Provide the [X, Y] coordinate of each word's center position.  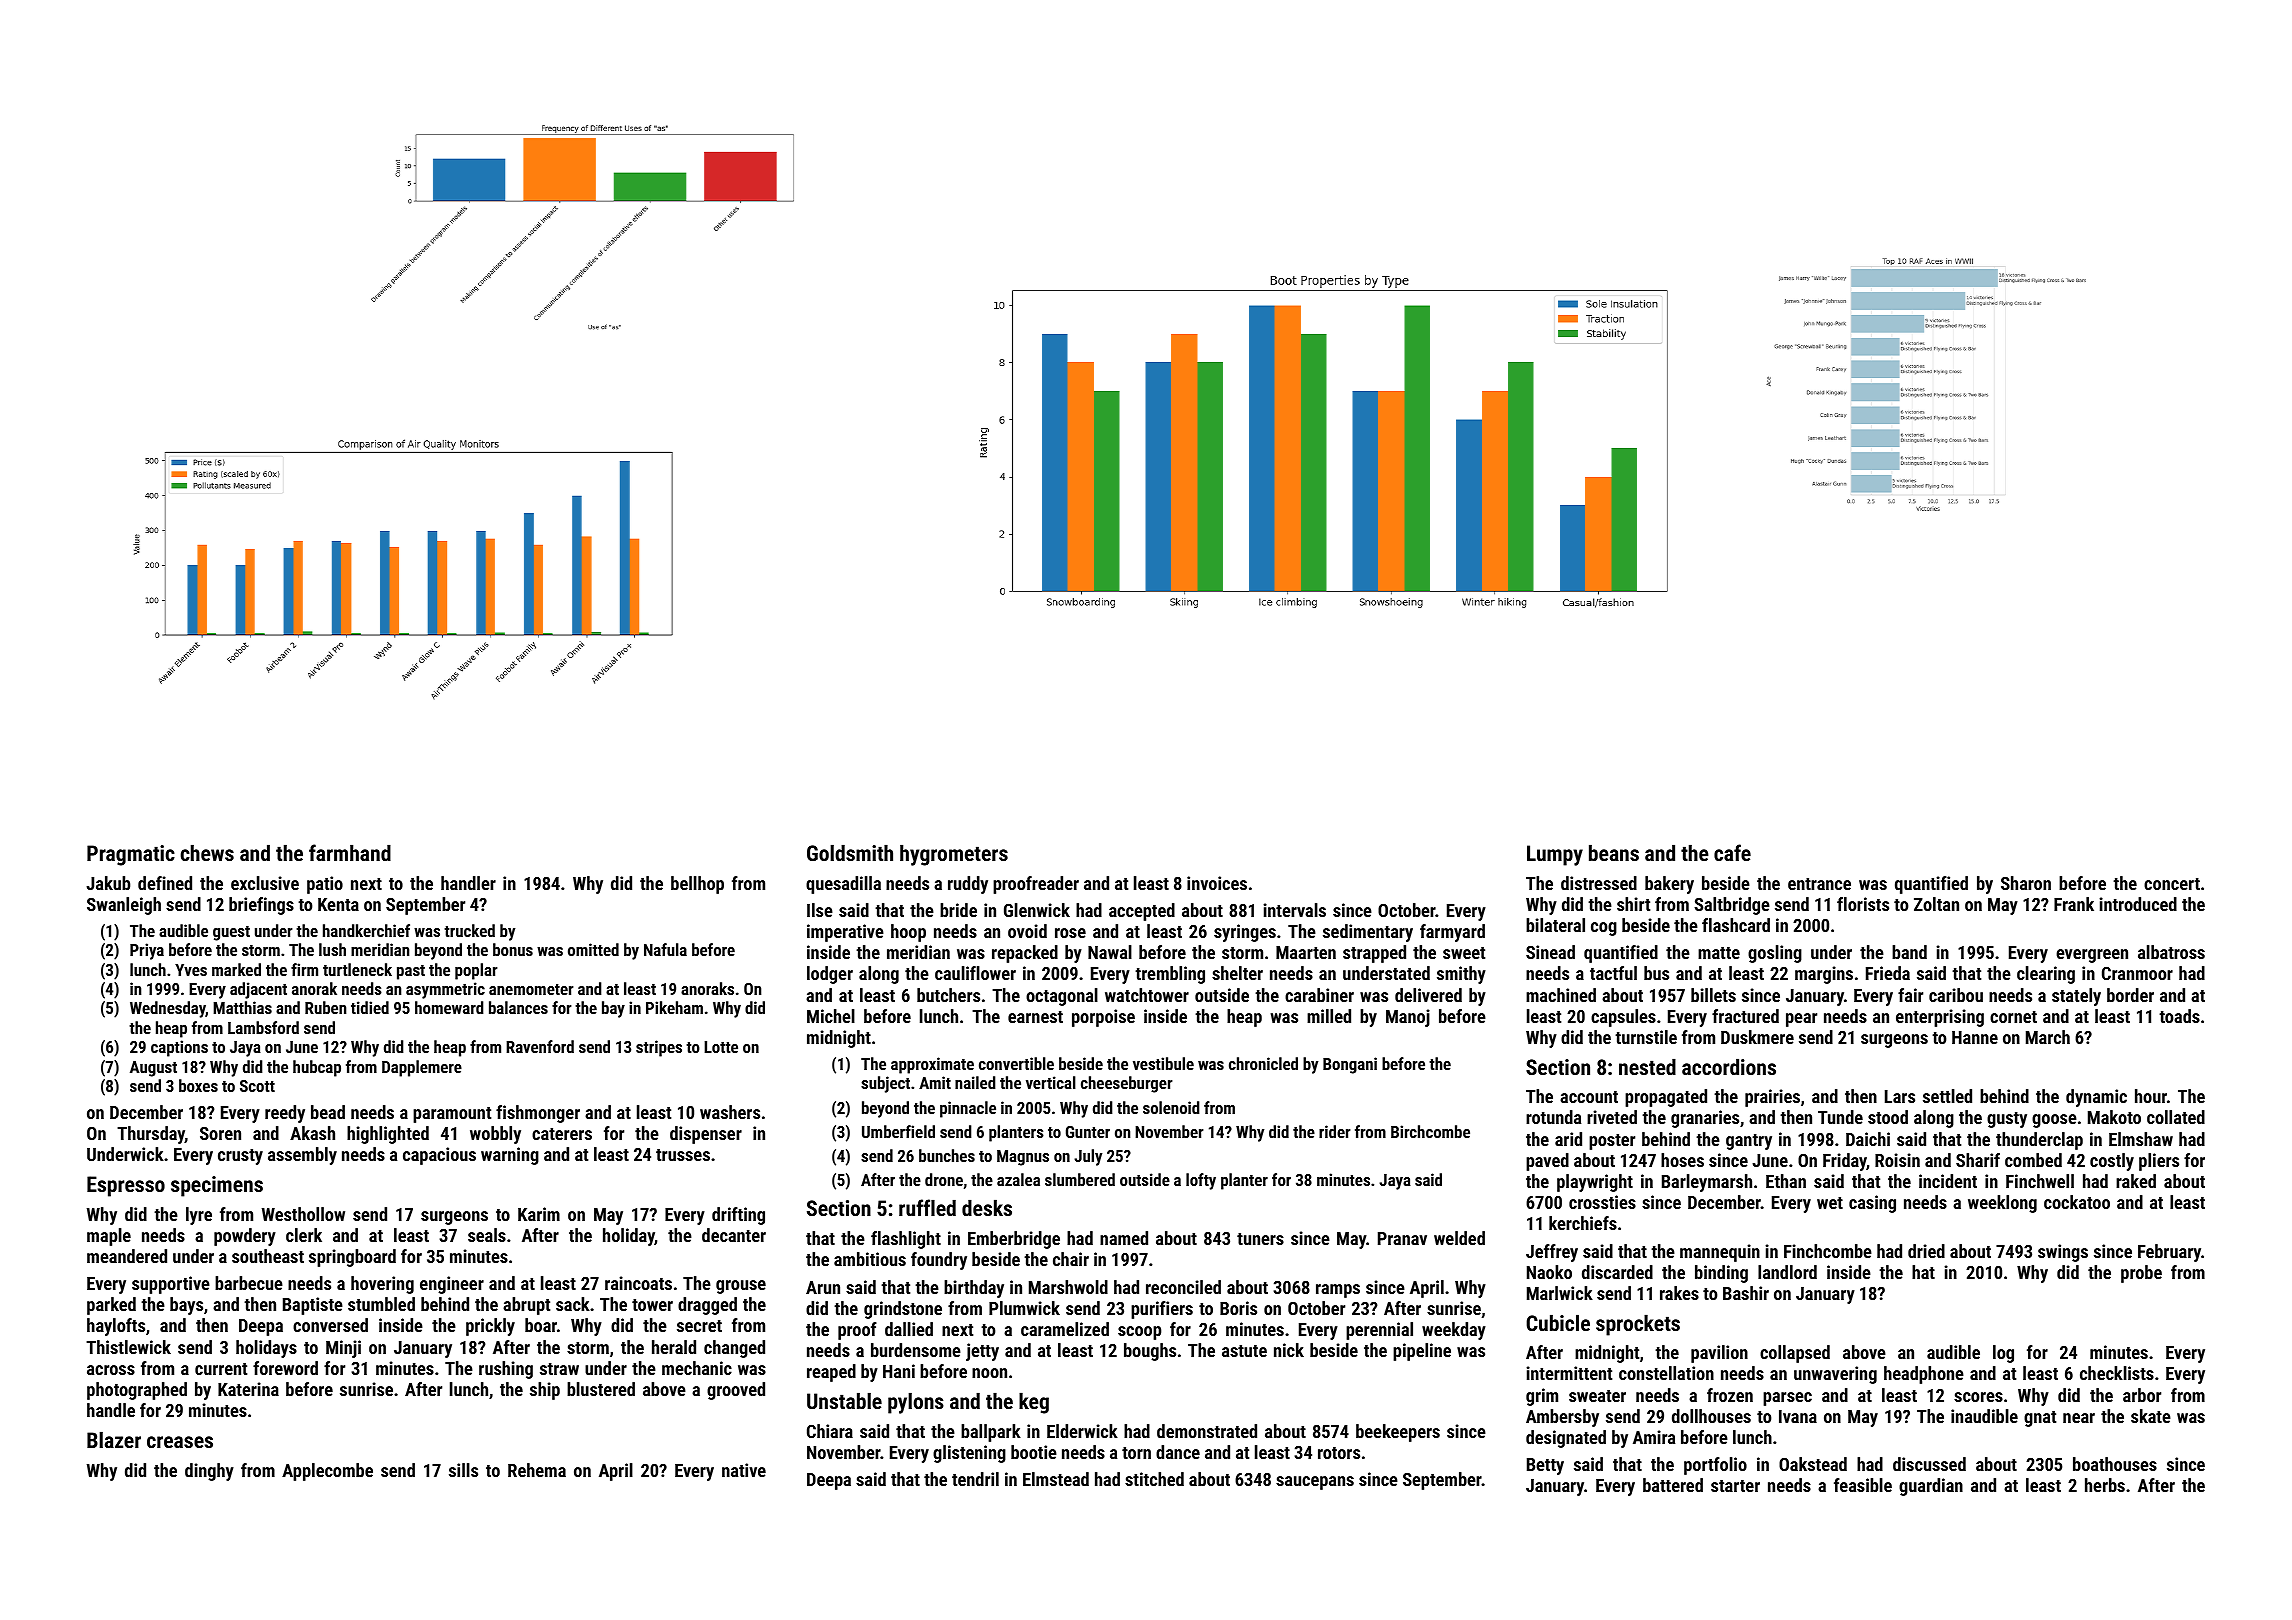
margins [1824, 975]
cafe [1732, 852]
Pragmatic [131, 855]
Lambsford [263, 1027]
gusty [2007, 1120]
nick [1289, 1350]
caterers [562, 1134]
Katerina [248, 1389]
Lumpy [1555, 855]
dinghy [209, 1472]
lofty [1201, 1181]
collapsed [1795, 1354]
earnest [1035, 1017]
